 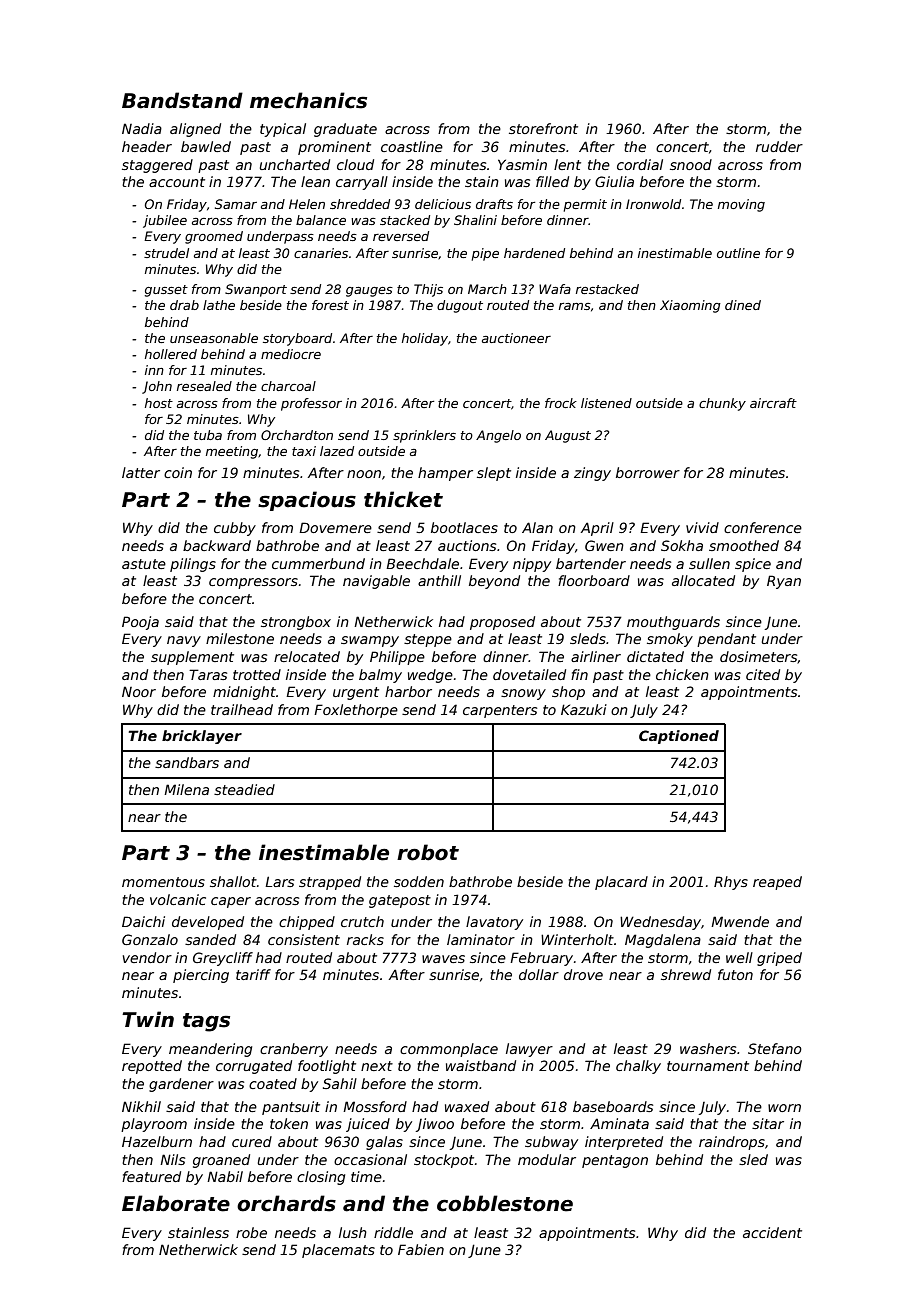 I want to click on mechanics, so click(x=308, y=100).
